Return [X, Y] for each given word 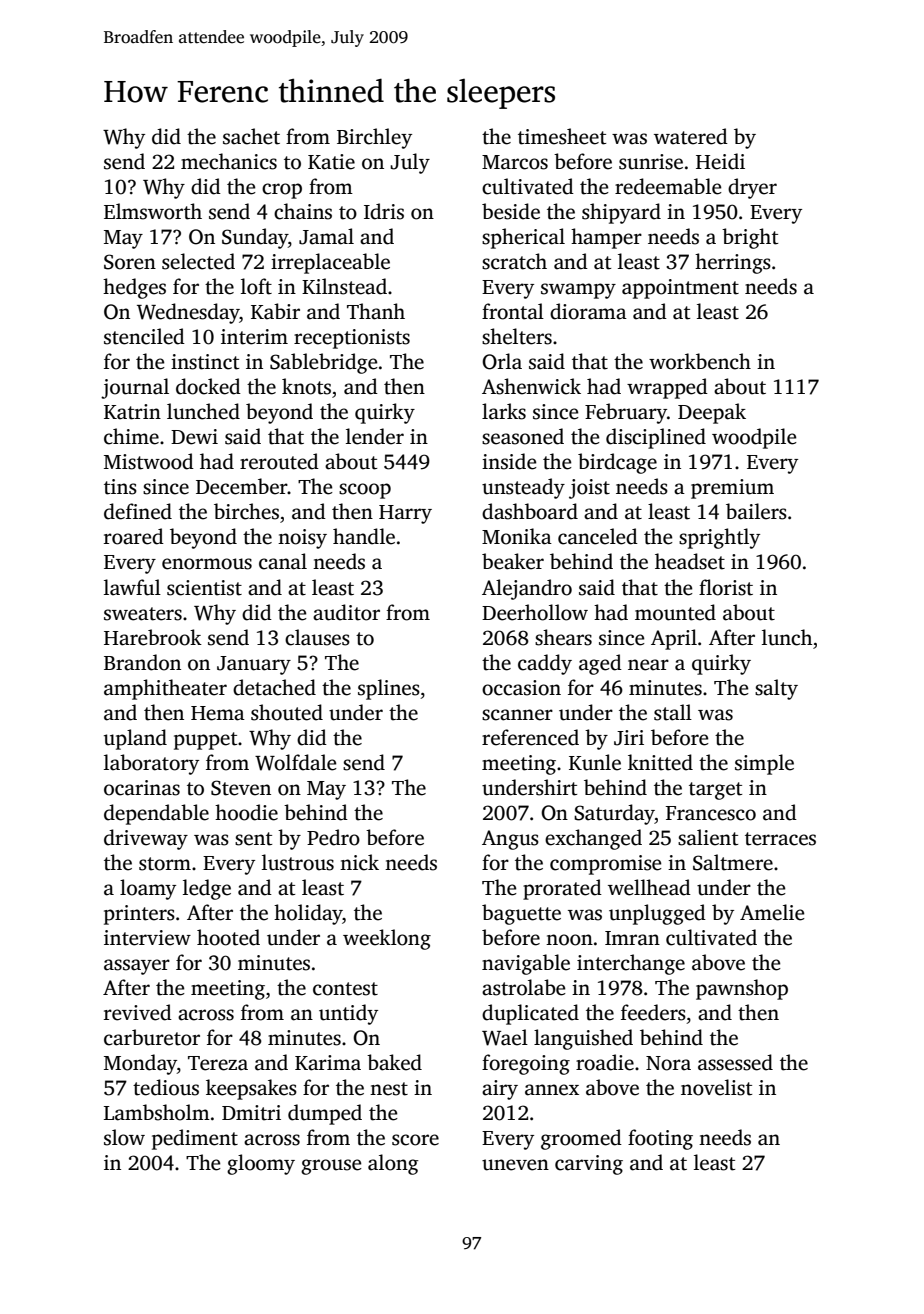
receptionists [352, 339]
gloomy [261, 1164]
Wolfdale [296, 762]
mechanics [229, 161]
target [715, 791]
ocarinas [142, 788]
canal [283, 561]
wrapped [667, 388]
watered [691, 136]
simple [764, 764]
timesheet [562, 136]
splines [389, 689]
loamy [148, 889]
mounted [675, 612]
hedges [134, 288]
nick [359, 862]
